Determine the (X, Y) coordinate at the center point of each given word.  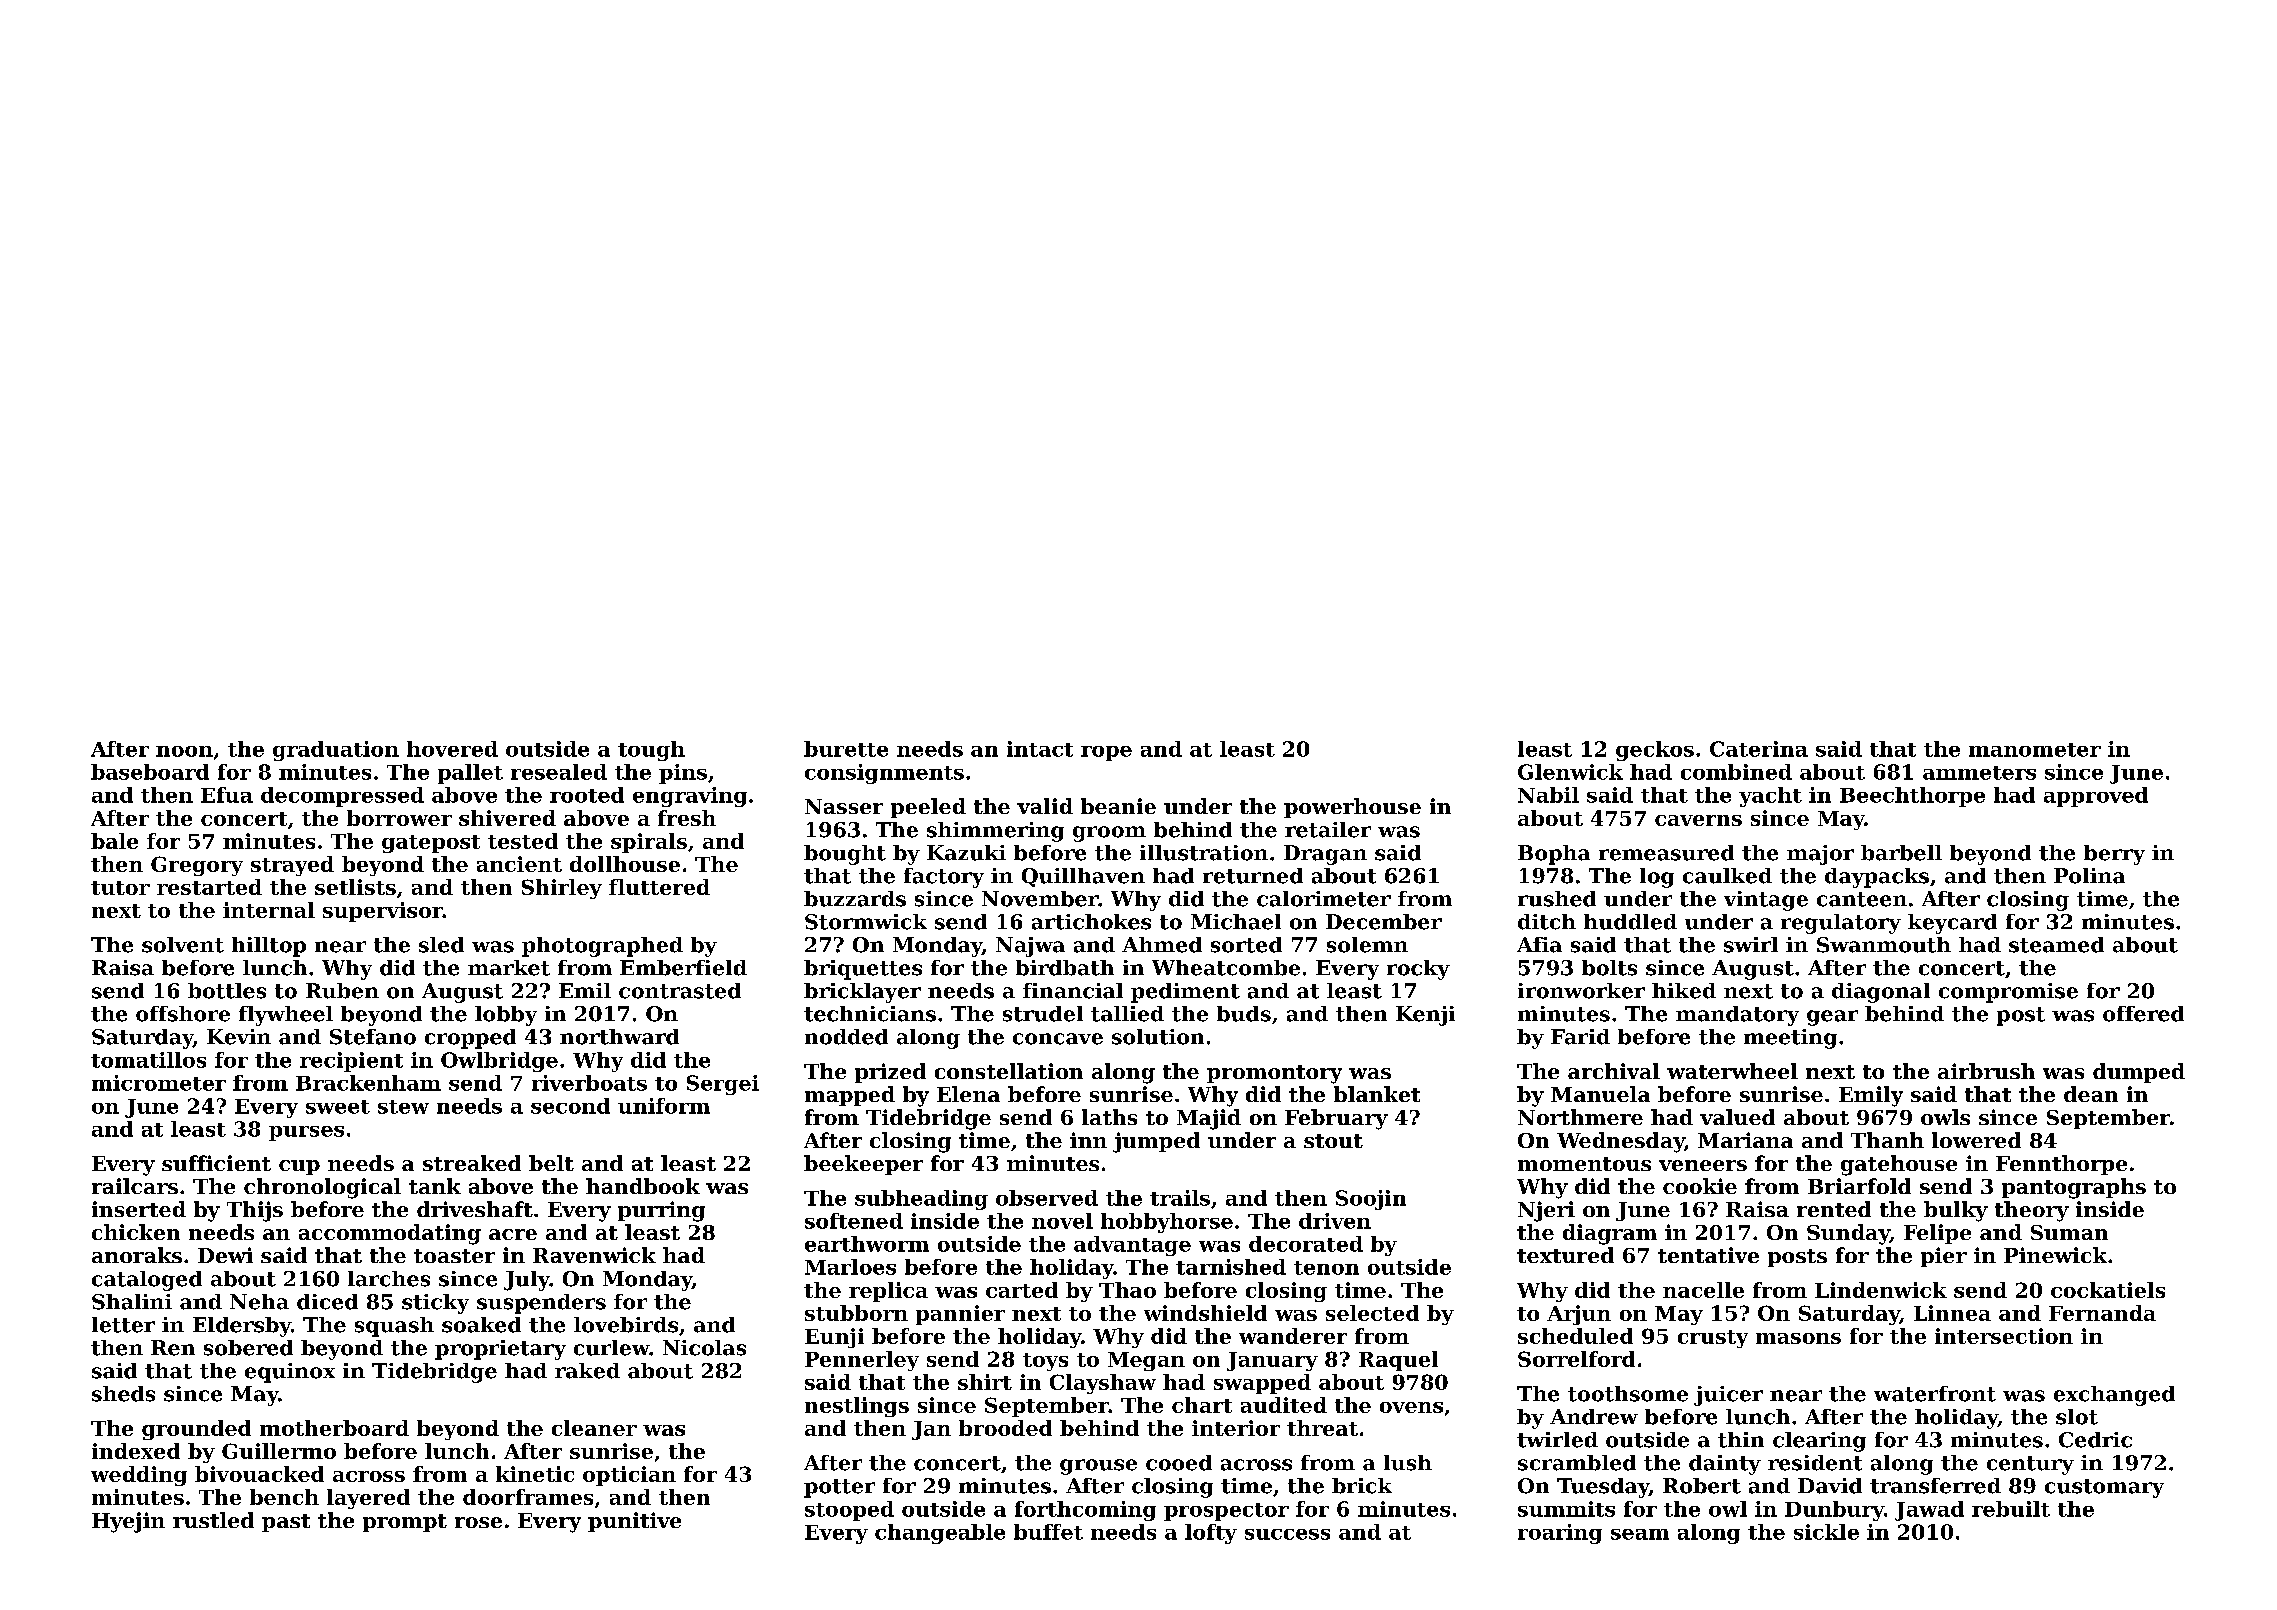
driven (1335, 1221)
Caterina (1759, 749)
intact (1040, 749)
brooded (1005, 1428)
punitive (634, 1522)
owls (1945, 1117)
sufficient (216, 1163)
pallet (470, 774)
